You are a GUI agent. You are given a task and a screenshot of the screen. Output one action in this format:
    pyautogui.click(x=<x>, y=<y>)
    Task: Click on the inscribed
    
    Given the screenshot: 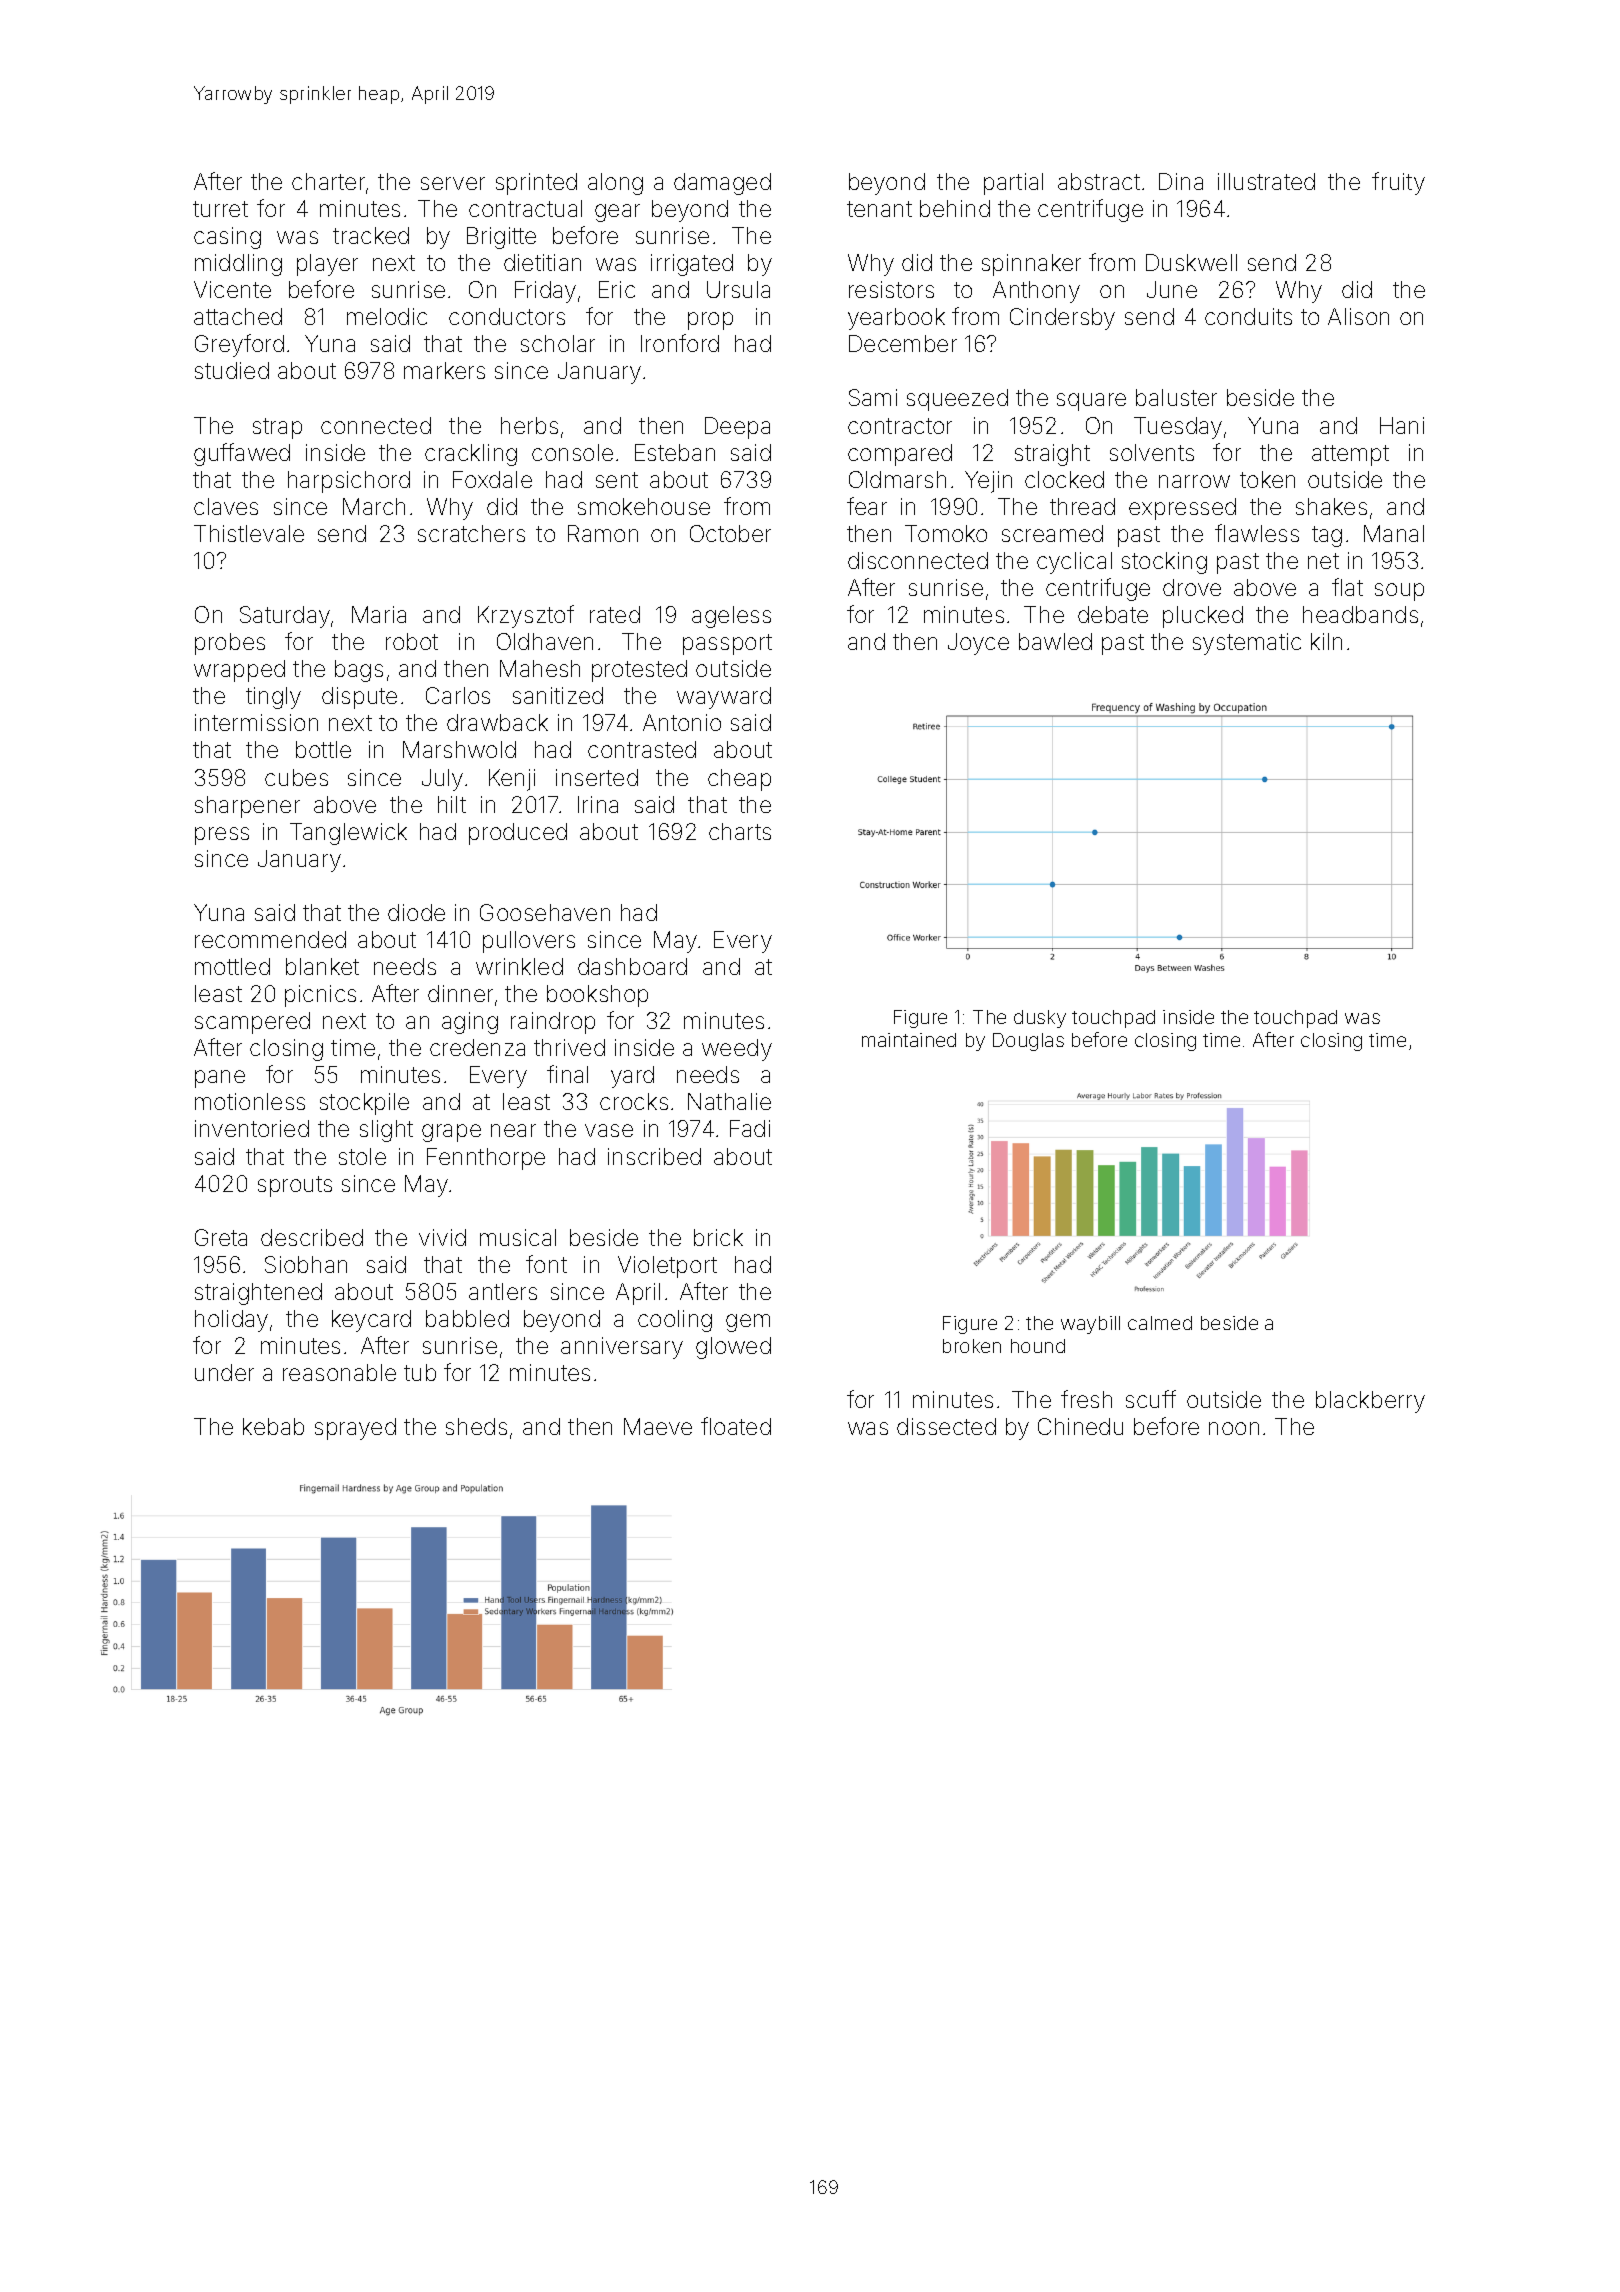 What is the action you would take?
    pyautogui.click(x=654, y=1156)
